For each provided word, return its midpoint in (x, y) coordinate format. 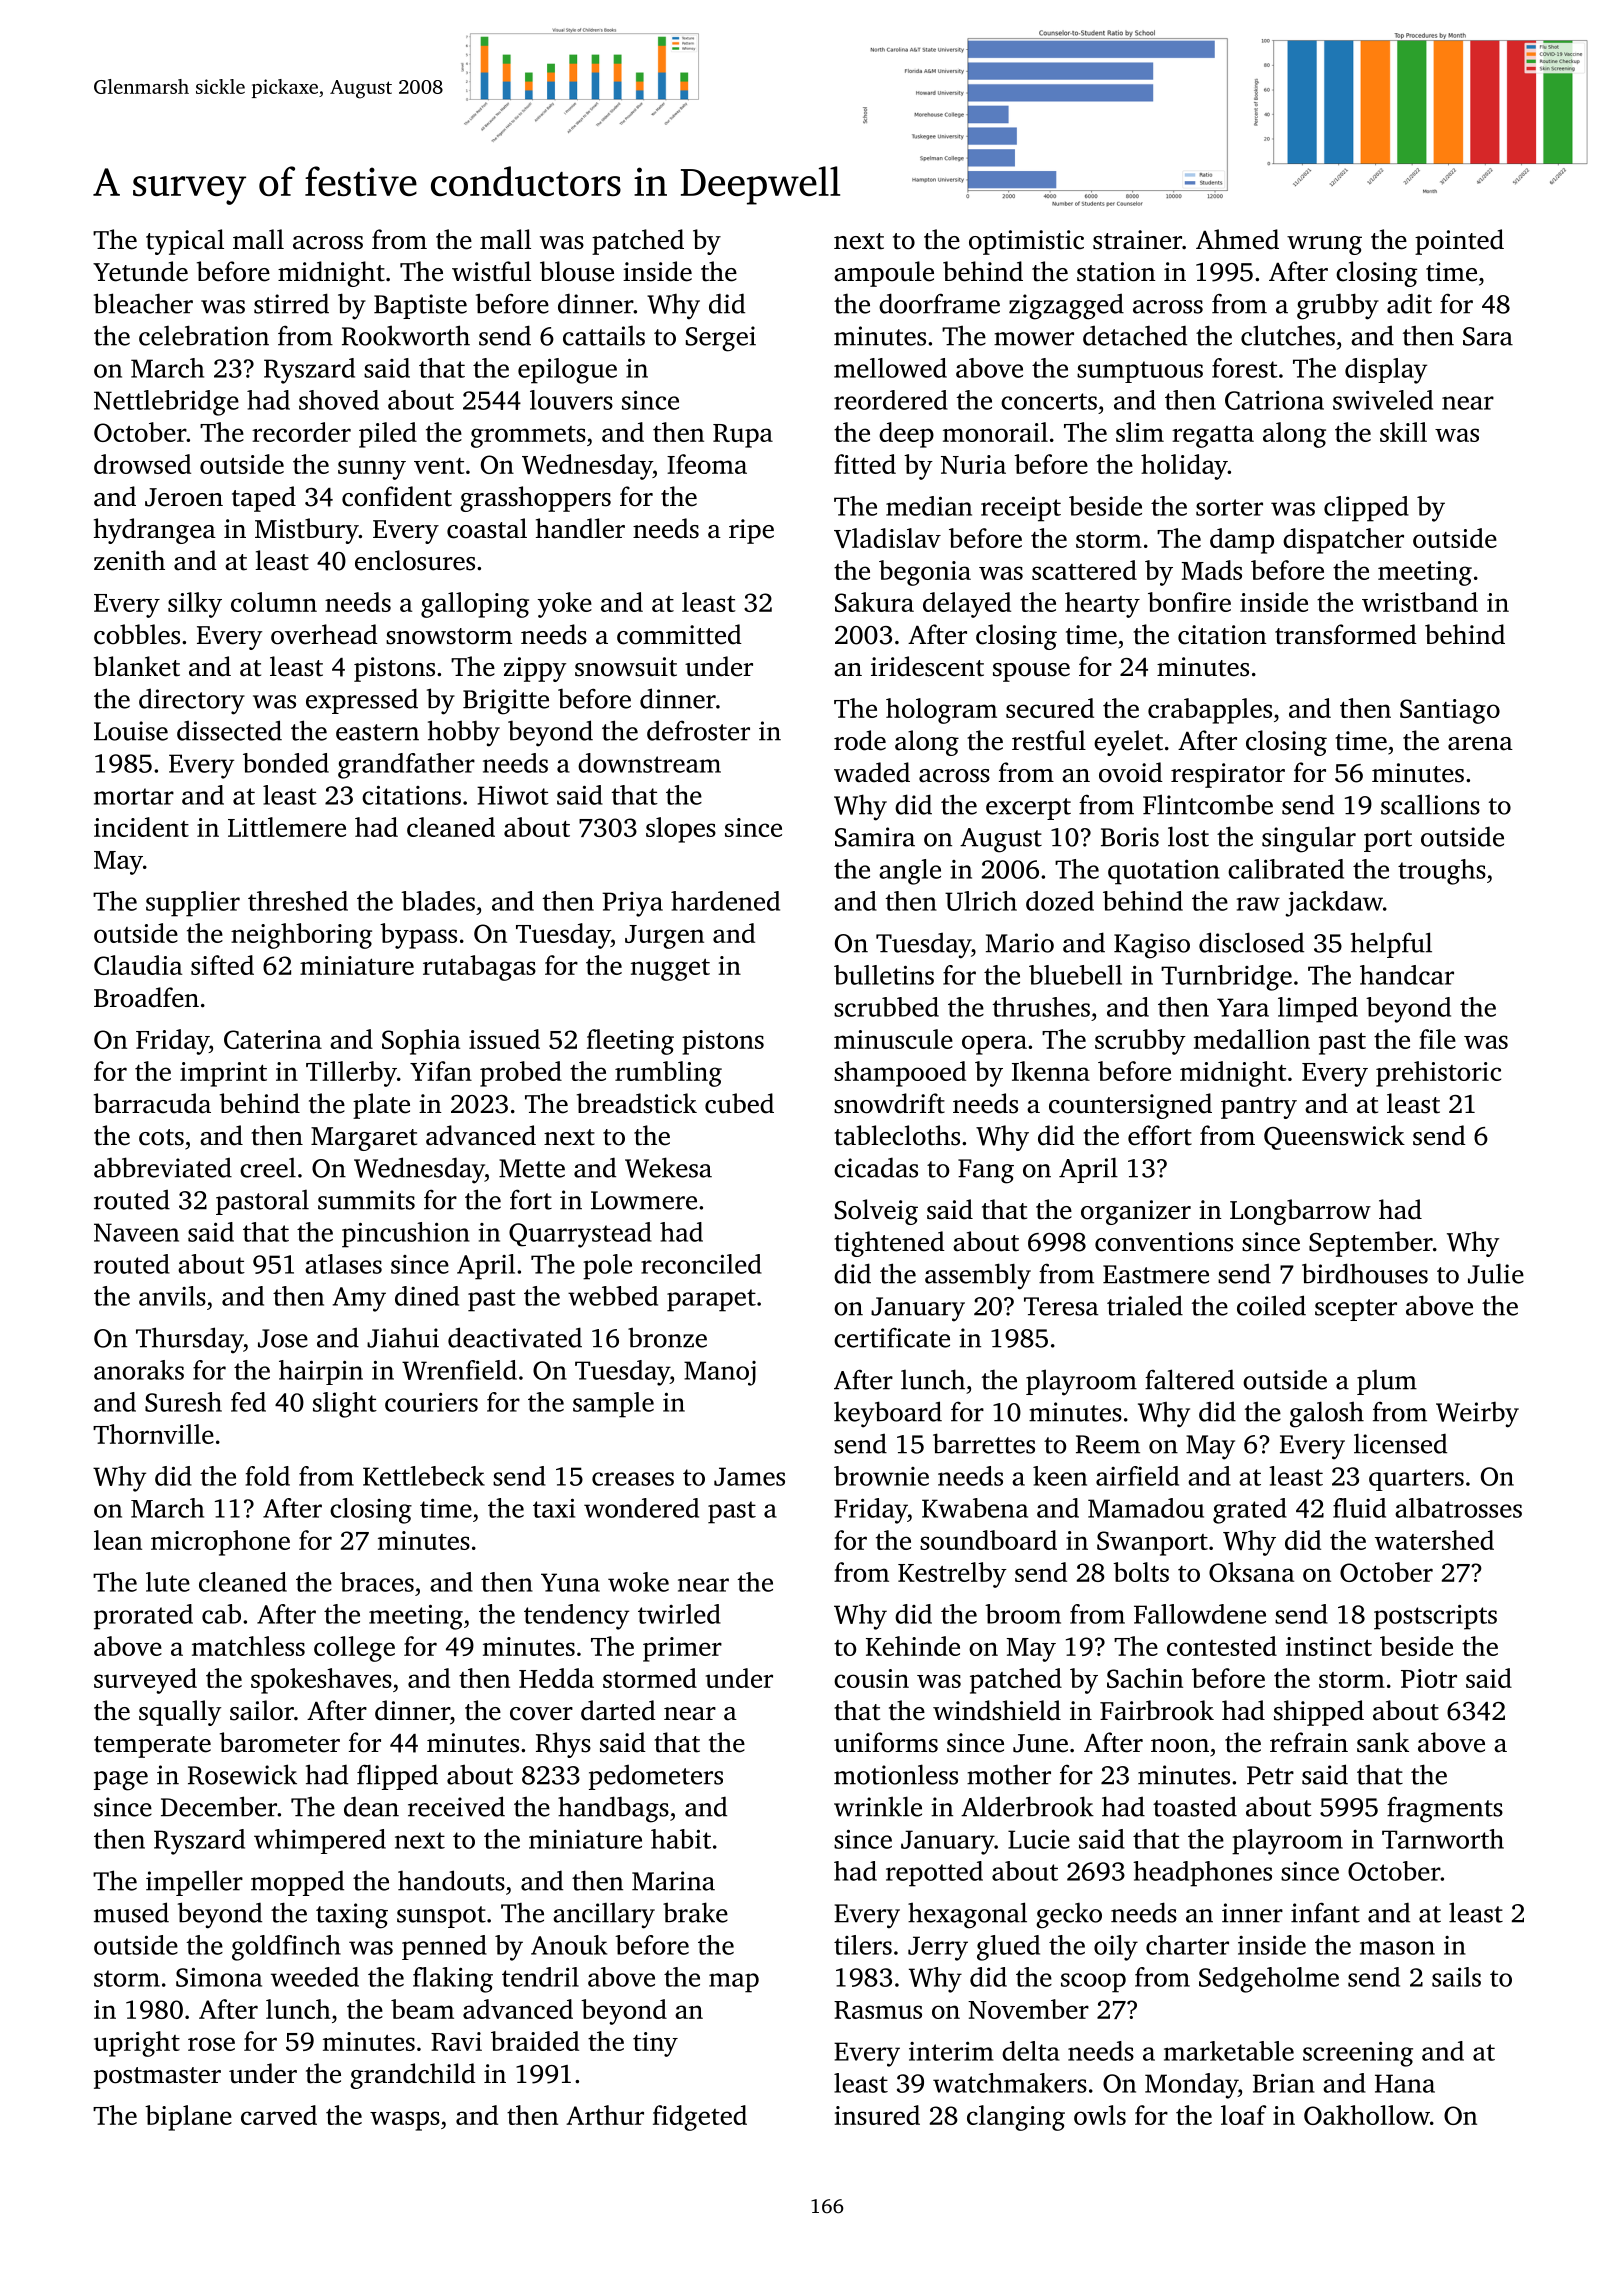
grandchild (413, 2076)
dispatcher (1343, 541)
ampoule (884, 274)
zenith (129, 560)
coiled (1271, 1305)
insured (877, 2115)
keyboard (888, 1414)
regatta (1213, 437)
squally (180, 1713)
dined (427, 1296)
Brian (1284, 2083)
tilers (863, 1945)
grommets (528, 437)
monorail (995, 432)
